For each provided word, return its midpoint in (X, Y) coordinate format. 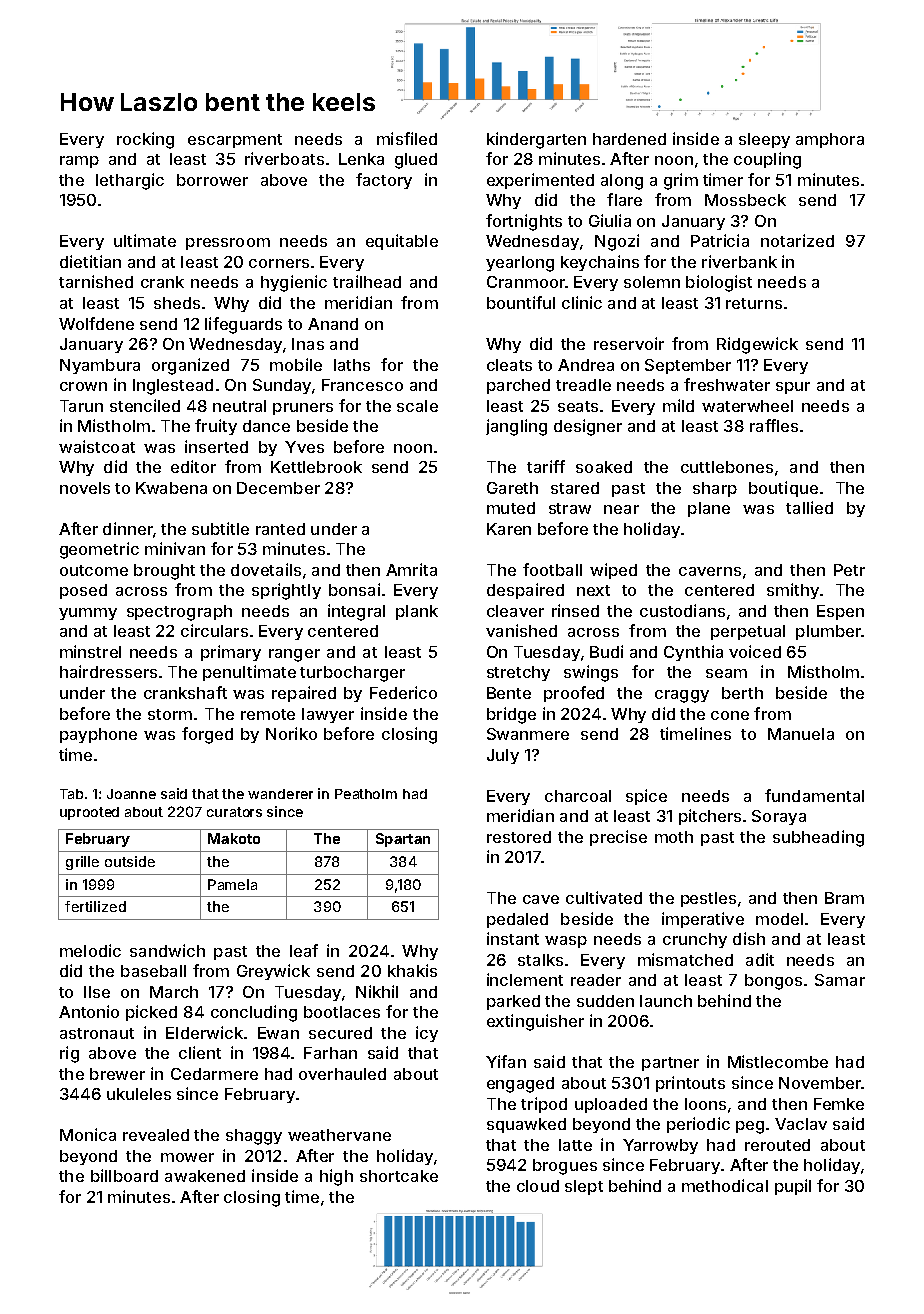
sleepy (764, 140)
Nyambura (100, 366)
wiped (613, 571)
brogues (565, 1167)
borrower (212, 180)
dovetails (266, 569)
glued (416, 161)
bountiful (521, 302)
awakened (205, 1176)
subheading (818, 838)
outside (130, 861)
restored (519, 837)
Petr (849, 570)
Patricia (720, 240)
